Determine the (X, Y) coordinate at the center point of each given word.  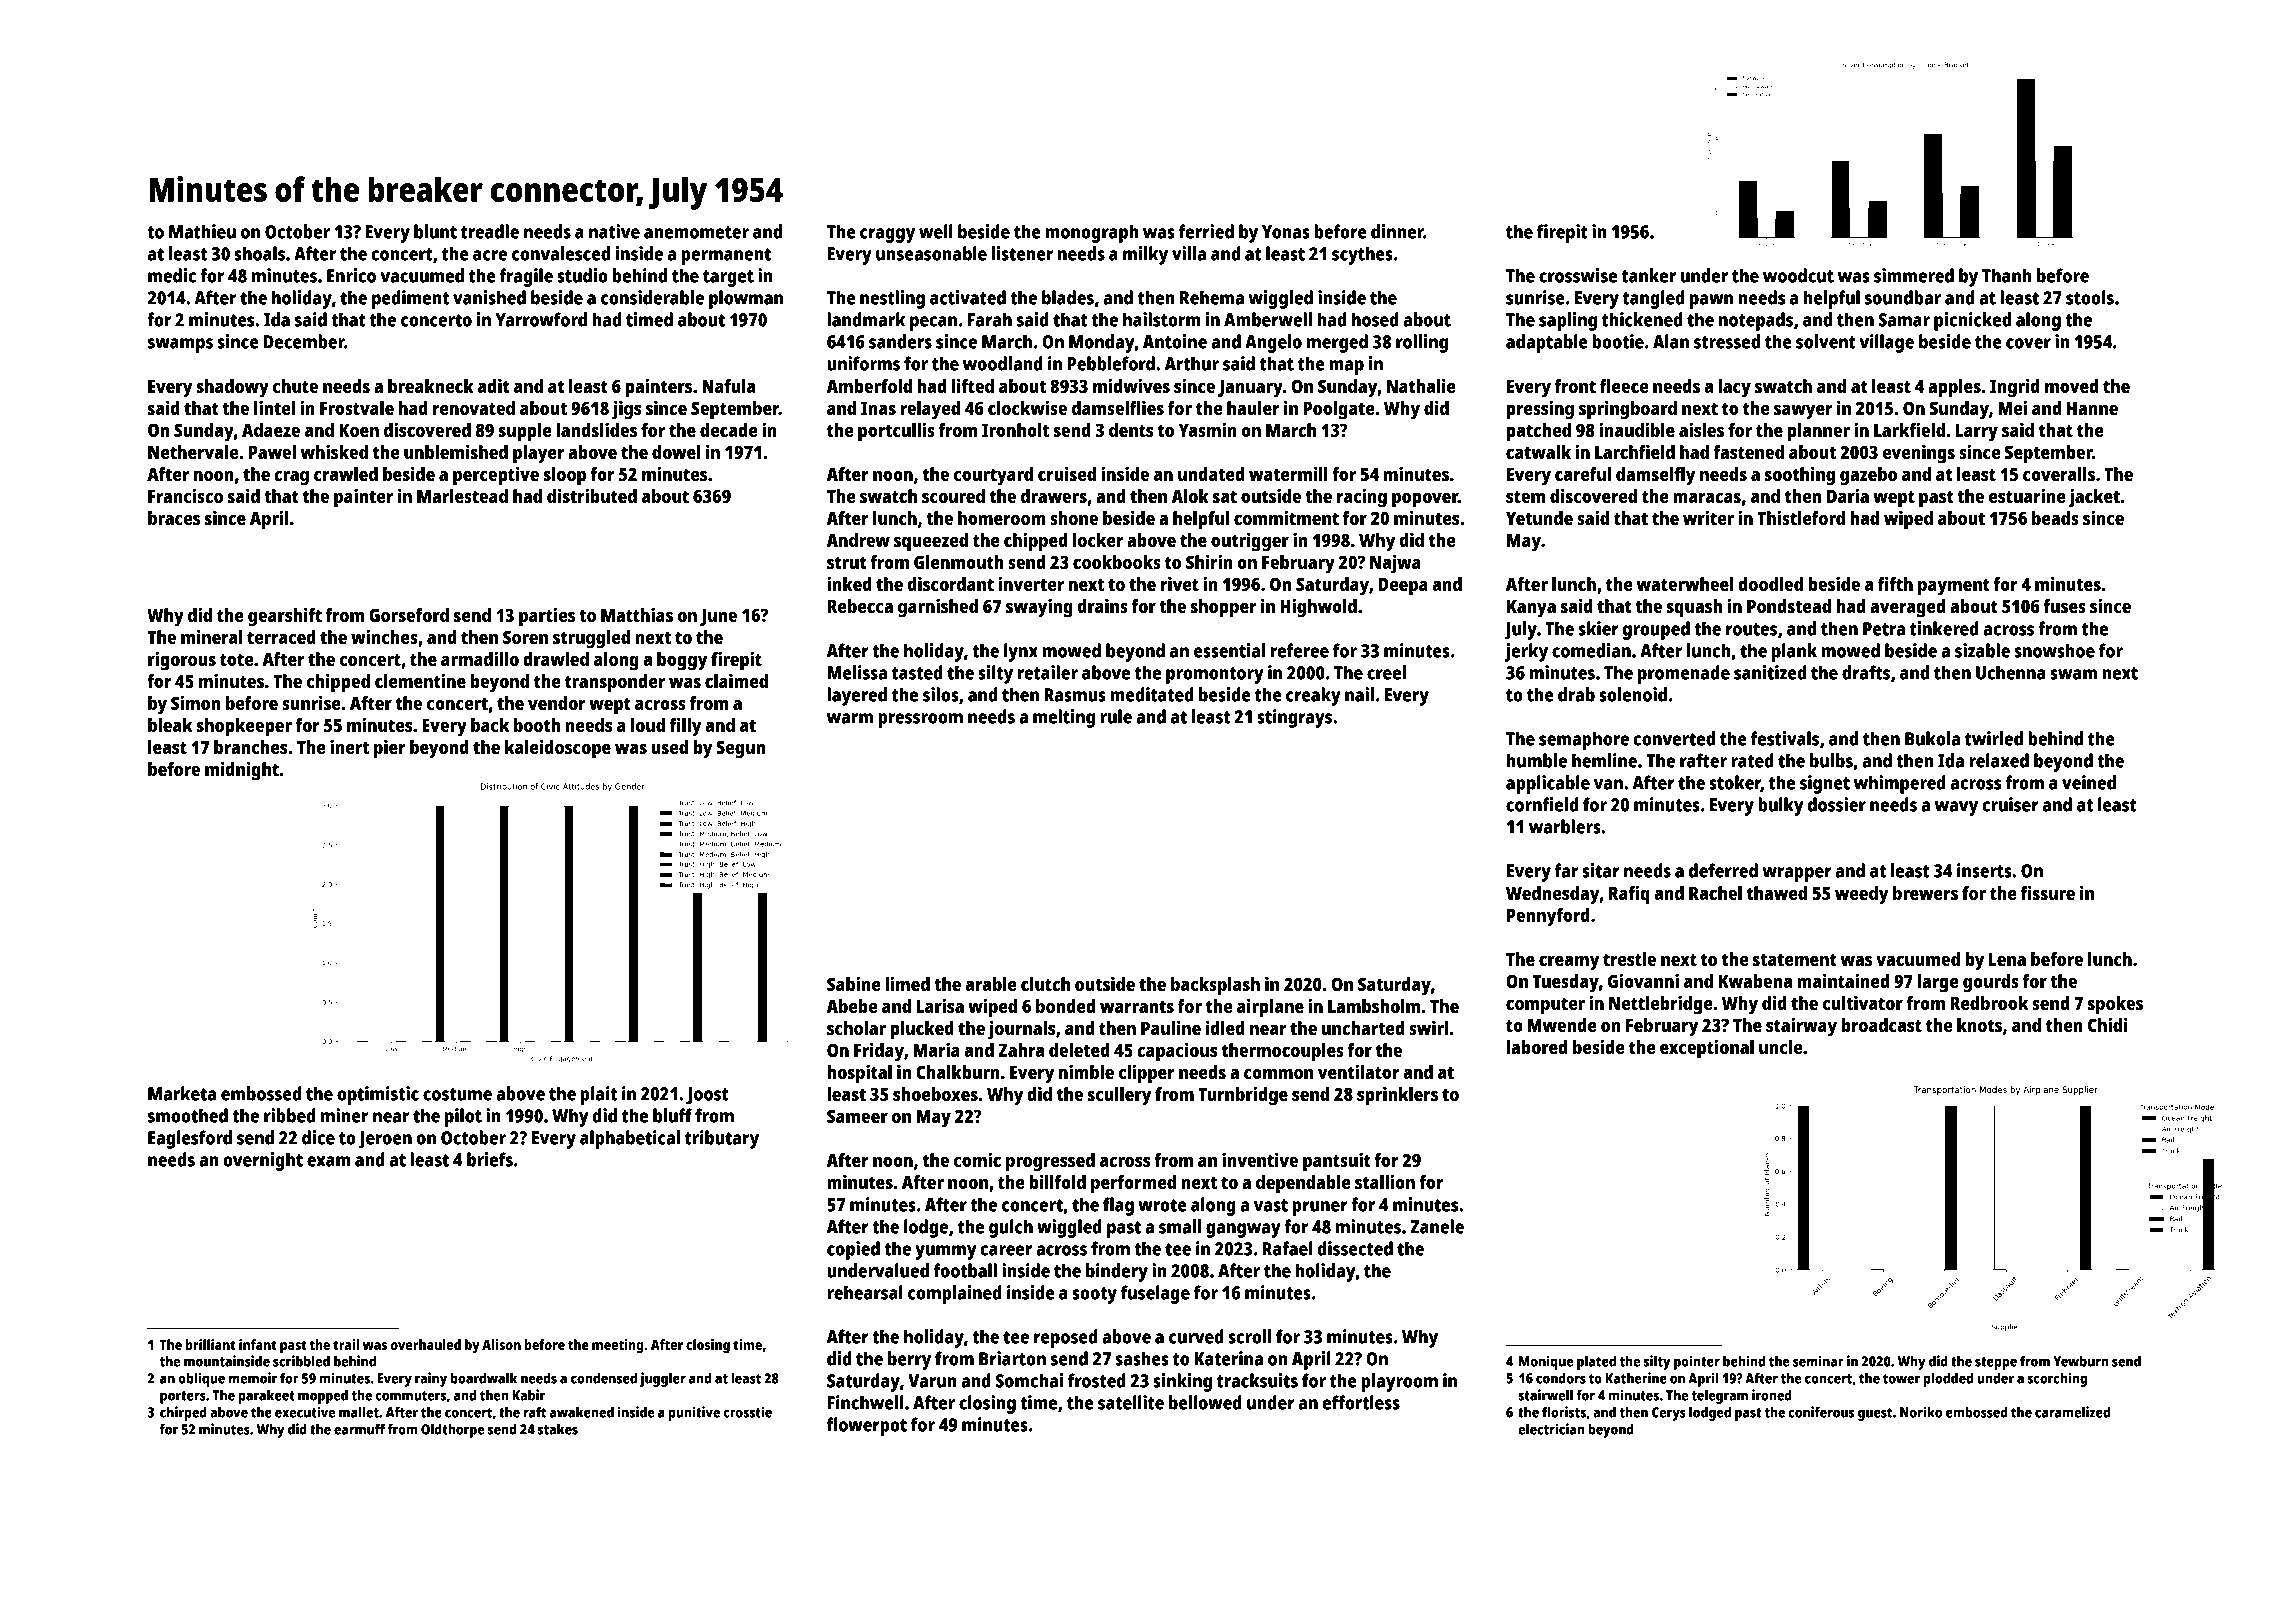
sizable (1982, 650)
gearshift (285, 617)
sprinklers (1397, 1096)
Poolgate (1339, 410)
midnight (242, 771)
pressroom (920, 720)
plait (599, 1095)
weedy (1862, 895)
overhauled (426, 1344)
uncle (1780, 1047)
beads (2055, 518)
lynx (1021, 652)
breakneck (431, 386)
